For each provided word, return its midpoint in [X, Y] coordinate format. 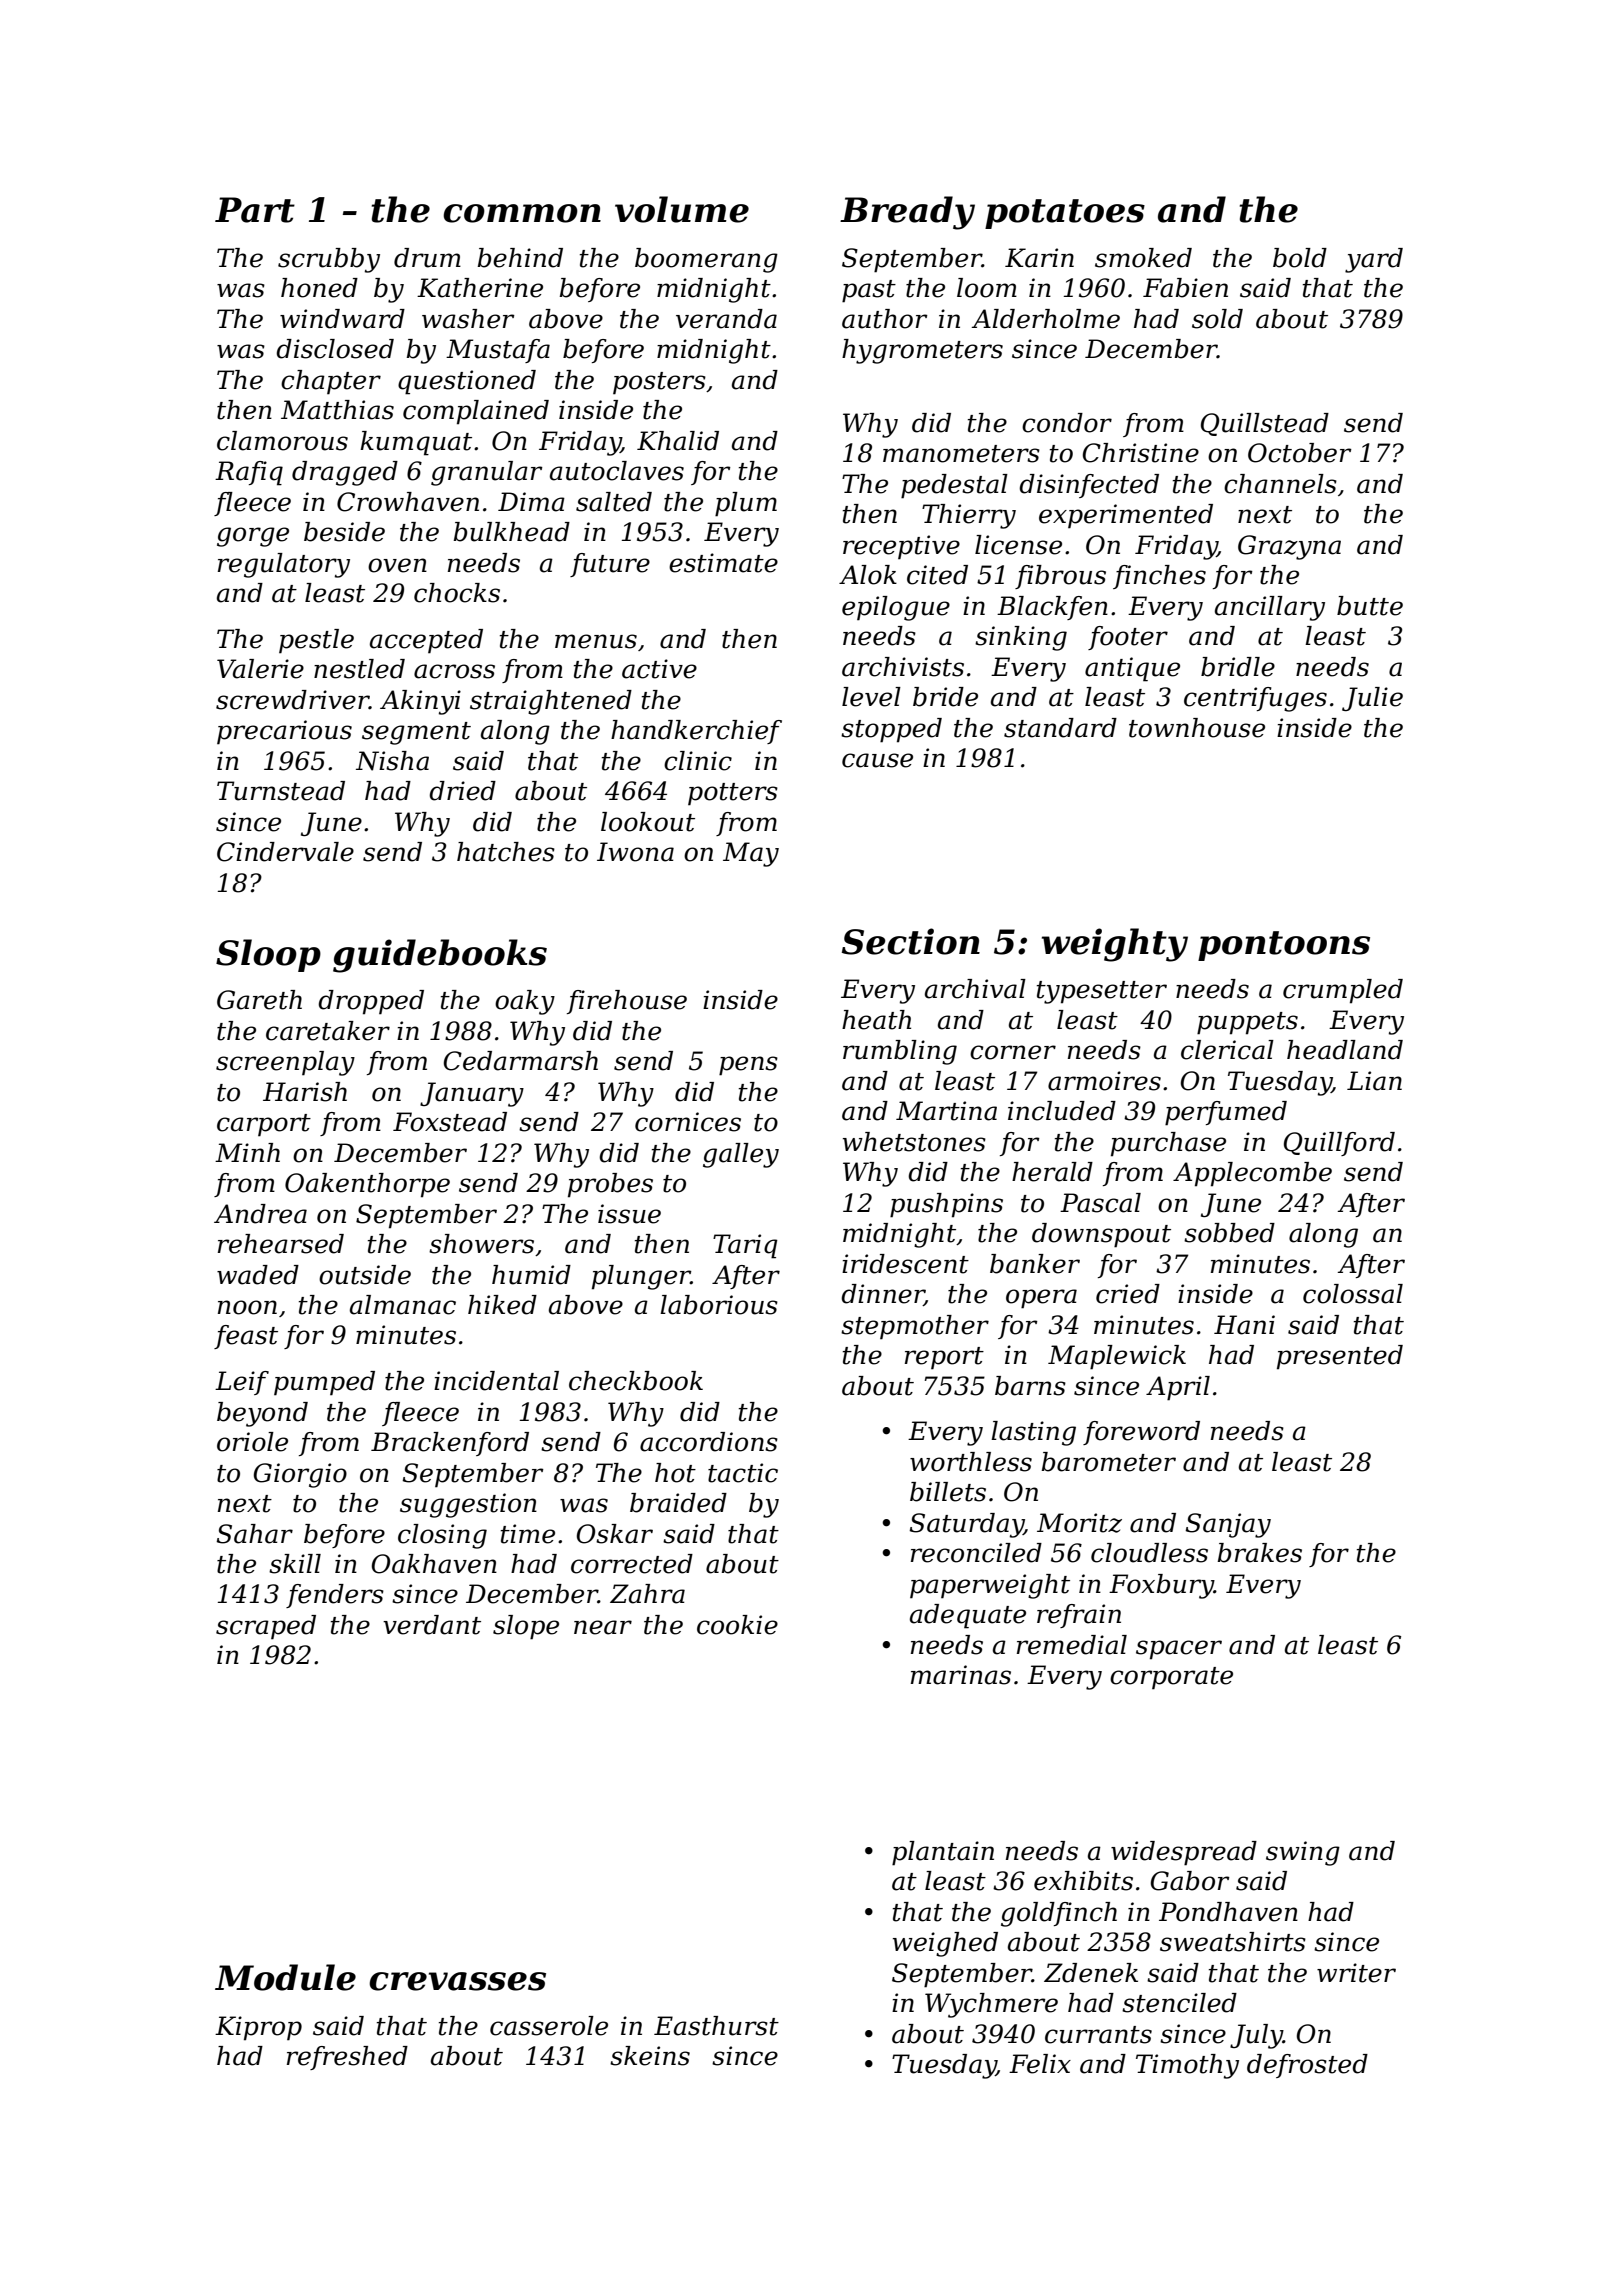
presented [1340, 1357]
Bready [907, 213]
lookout [648, 822]
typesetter [1102, 992]
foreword [1141, 1433]
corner [1013, 1052]
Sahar [254, 1534]
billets [948, 1492]
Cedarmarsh [521, 1061]
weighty [1115, 945]
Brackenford [450, 1444]
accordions [709, 1442]
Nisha [392, 761]
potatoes [1065, 214]
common [522, 213]
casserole [549, 2026]
